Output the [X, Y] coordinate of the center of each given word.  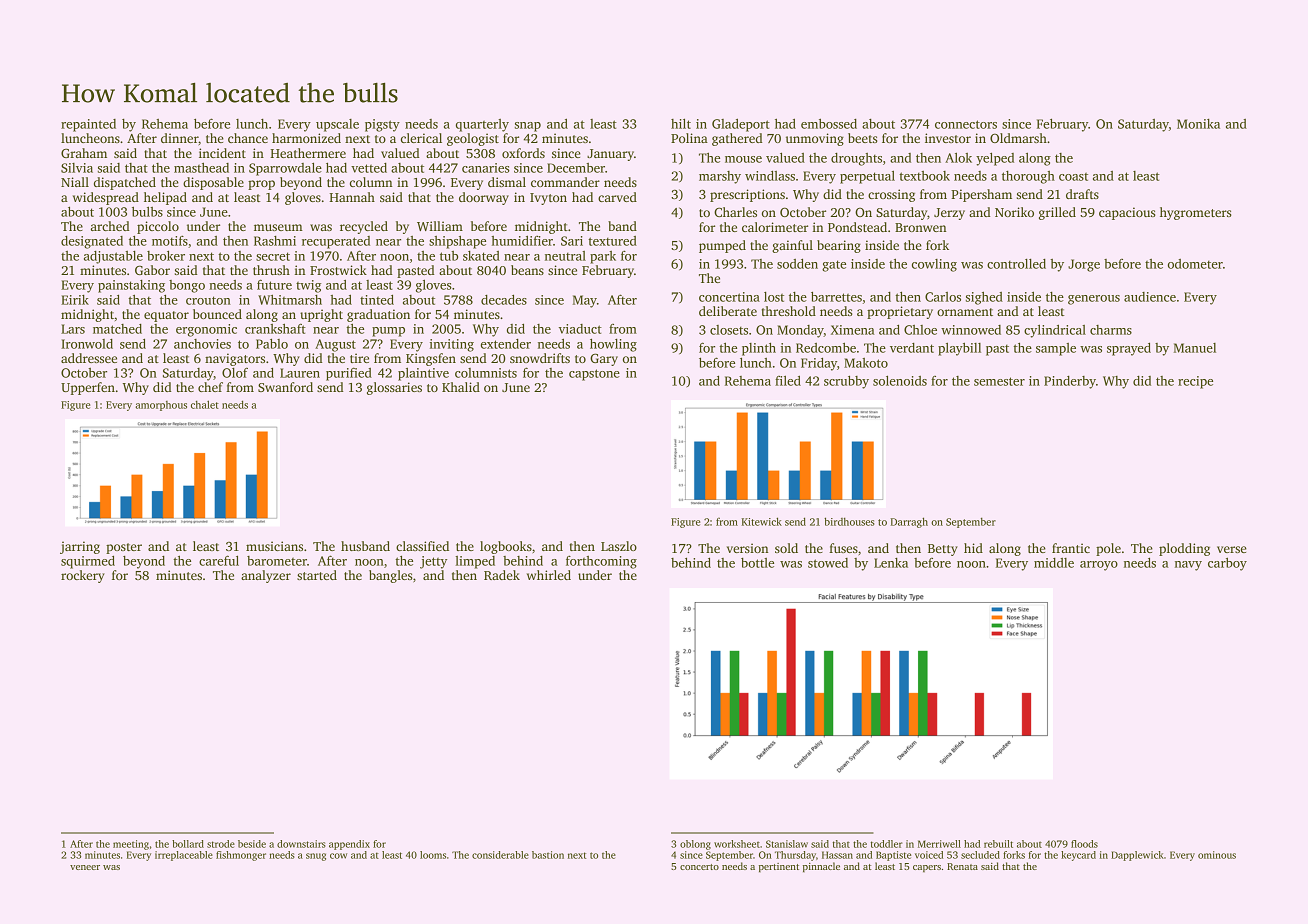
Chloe [920, 330]
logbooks [506, 547]
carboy [1227, 564]
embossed [829, 124]
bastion [548, 855]
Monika [1198, 124]
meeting [131, 845]
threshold [789, 311]
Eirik [75, 300]
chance [248, 138]
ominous [1217, 855]
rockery [83, 576]
